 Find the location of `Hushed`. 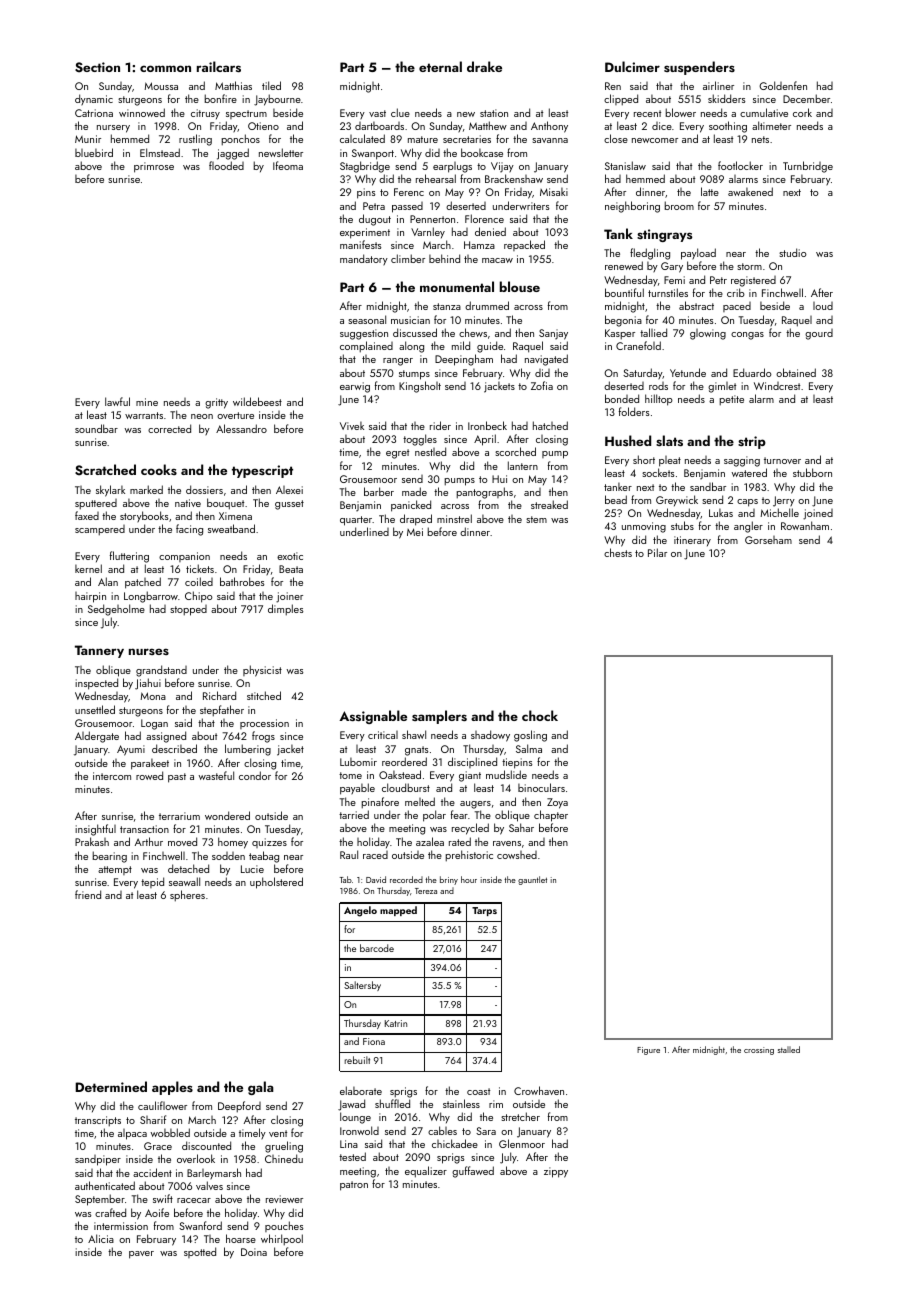

Hushed is located at coordinates (628, 440).
